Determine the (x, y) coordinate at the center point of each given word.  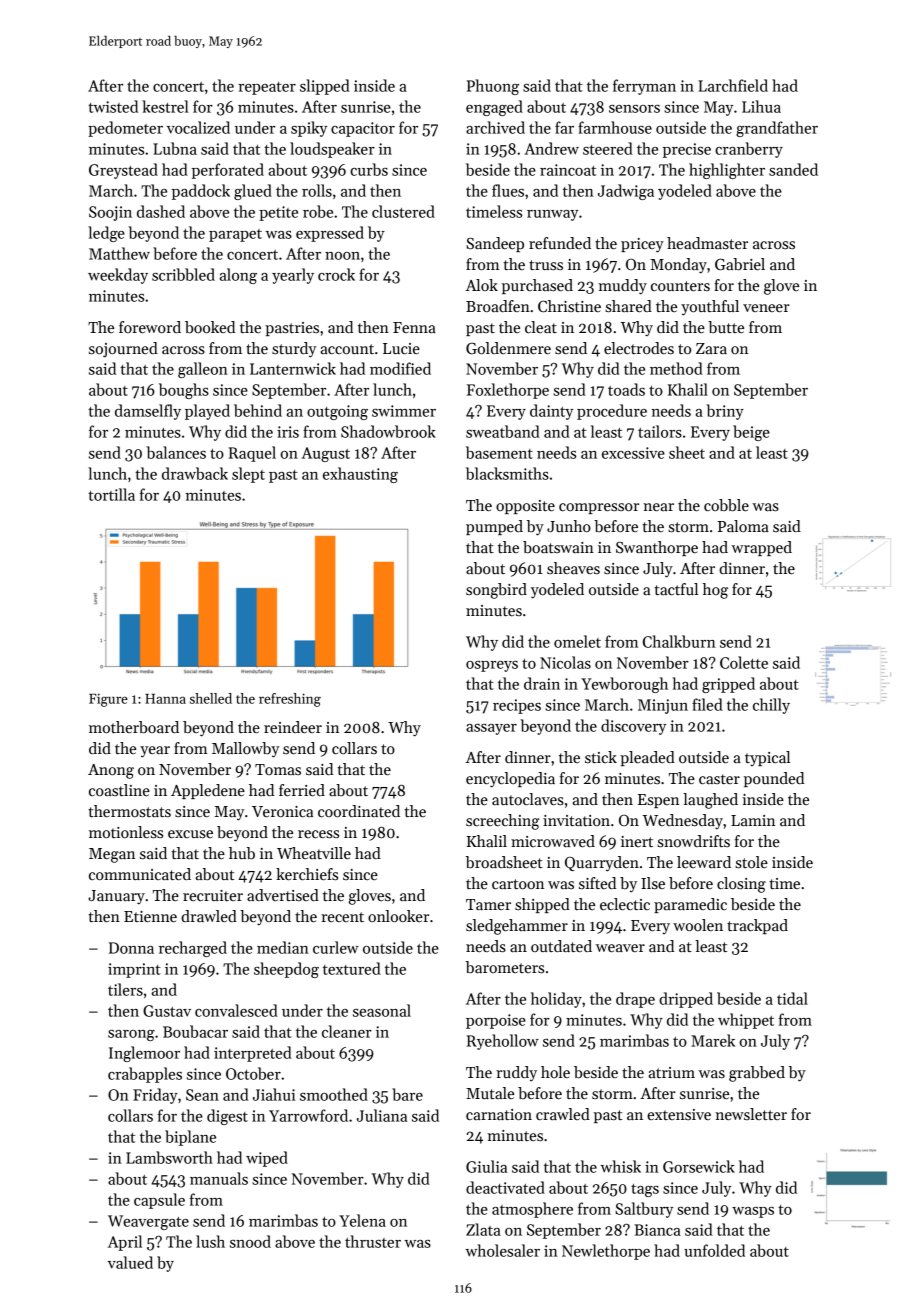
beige (751, 433)
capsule (159, 1201)
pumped (494, 527)
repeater (267, 88)
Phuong (493, 87)
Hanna (165, 699)
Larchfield (733, 85)
